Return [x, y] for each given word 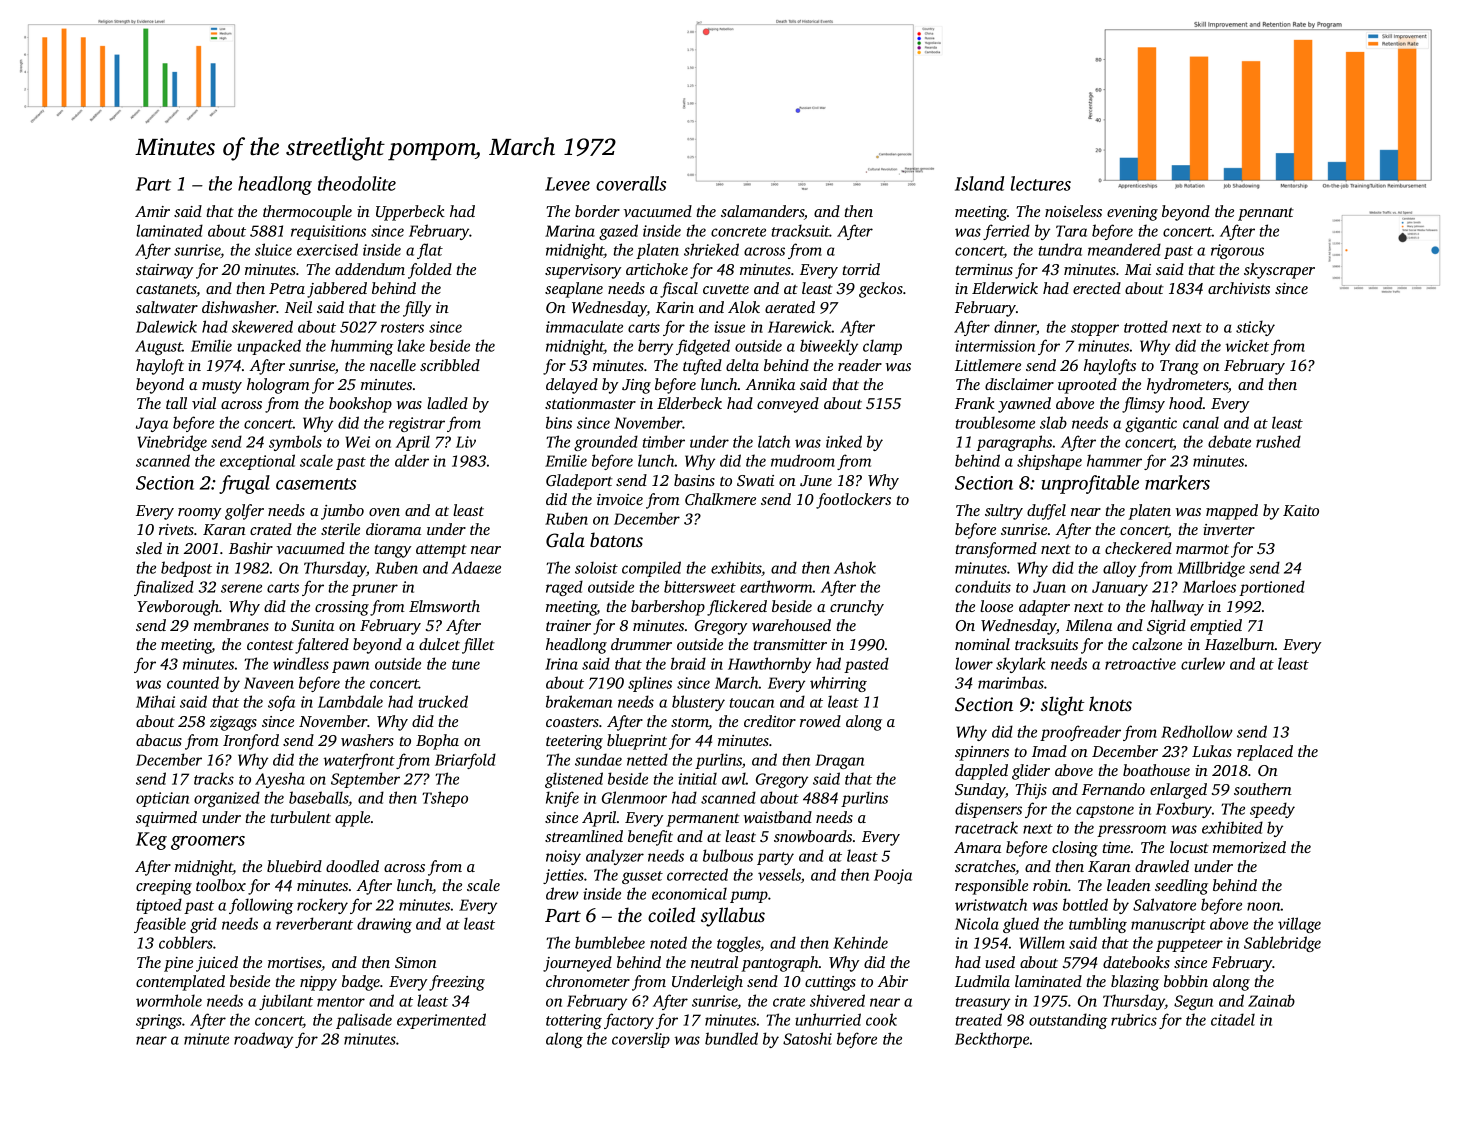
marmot [1202, 549]
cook [881, 1019]
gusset [642, 877]
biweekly [829, 347]
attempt [441, 551]
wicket [1247, 345]
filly [417, 309]
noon [1264, 906]
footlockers [853, 501]
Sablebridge [1282, 944]
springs [159, 1021]
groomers [208, 843]
